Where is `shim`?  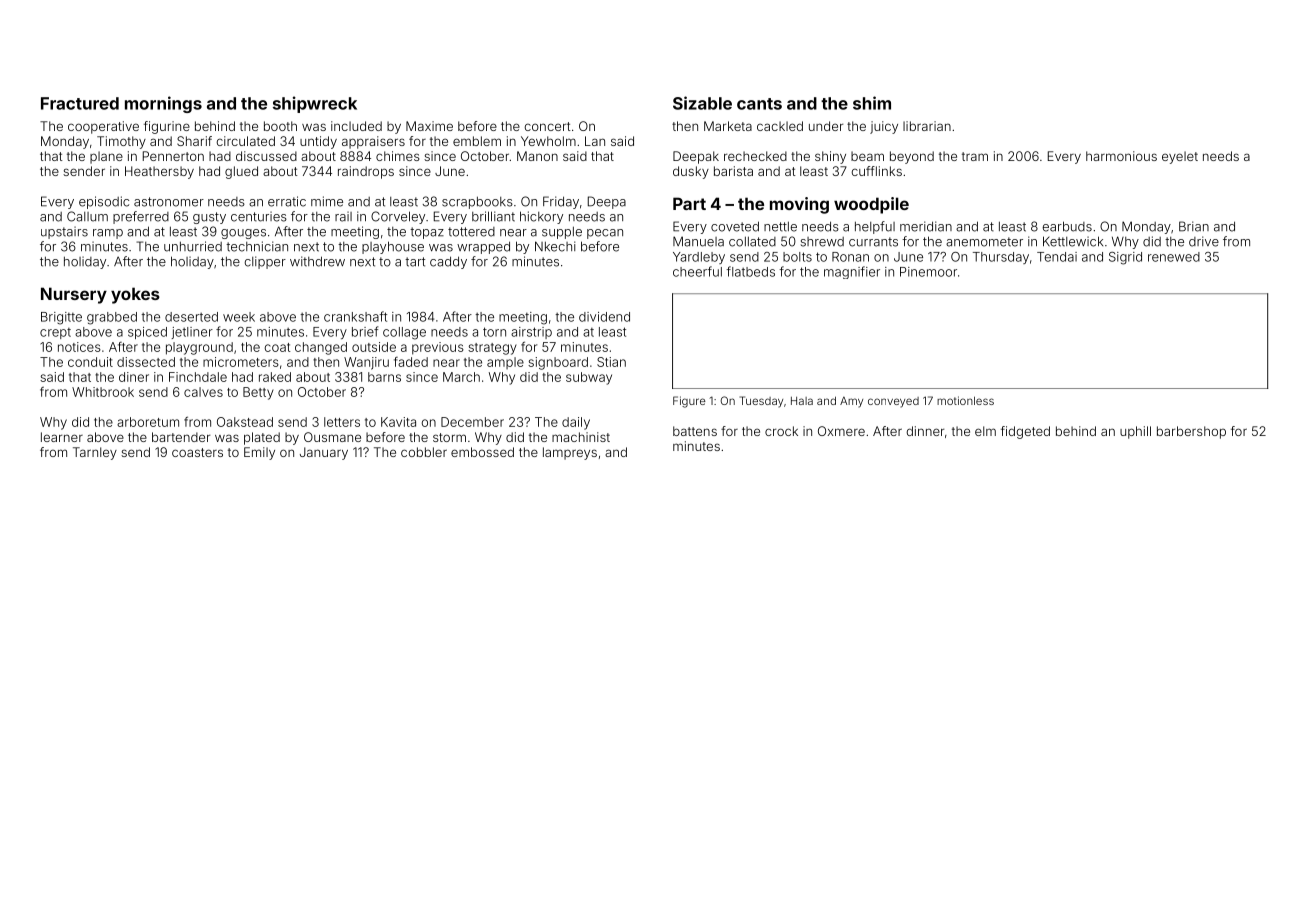
shim is located at coordinates (872, 103).
